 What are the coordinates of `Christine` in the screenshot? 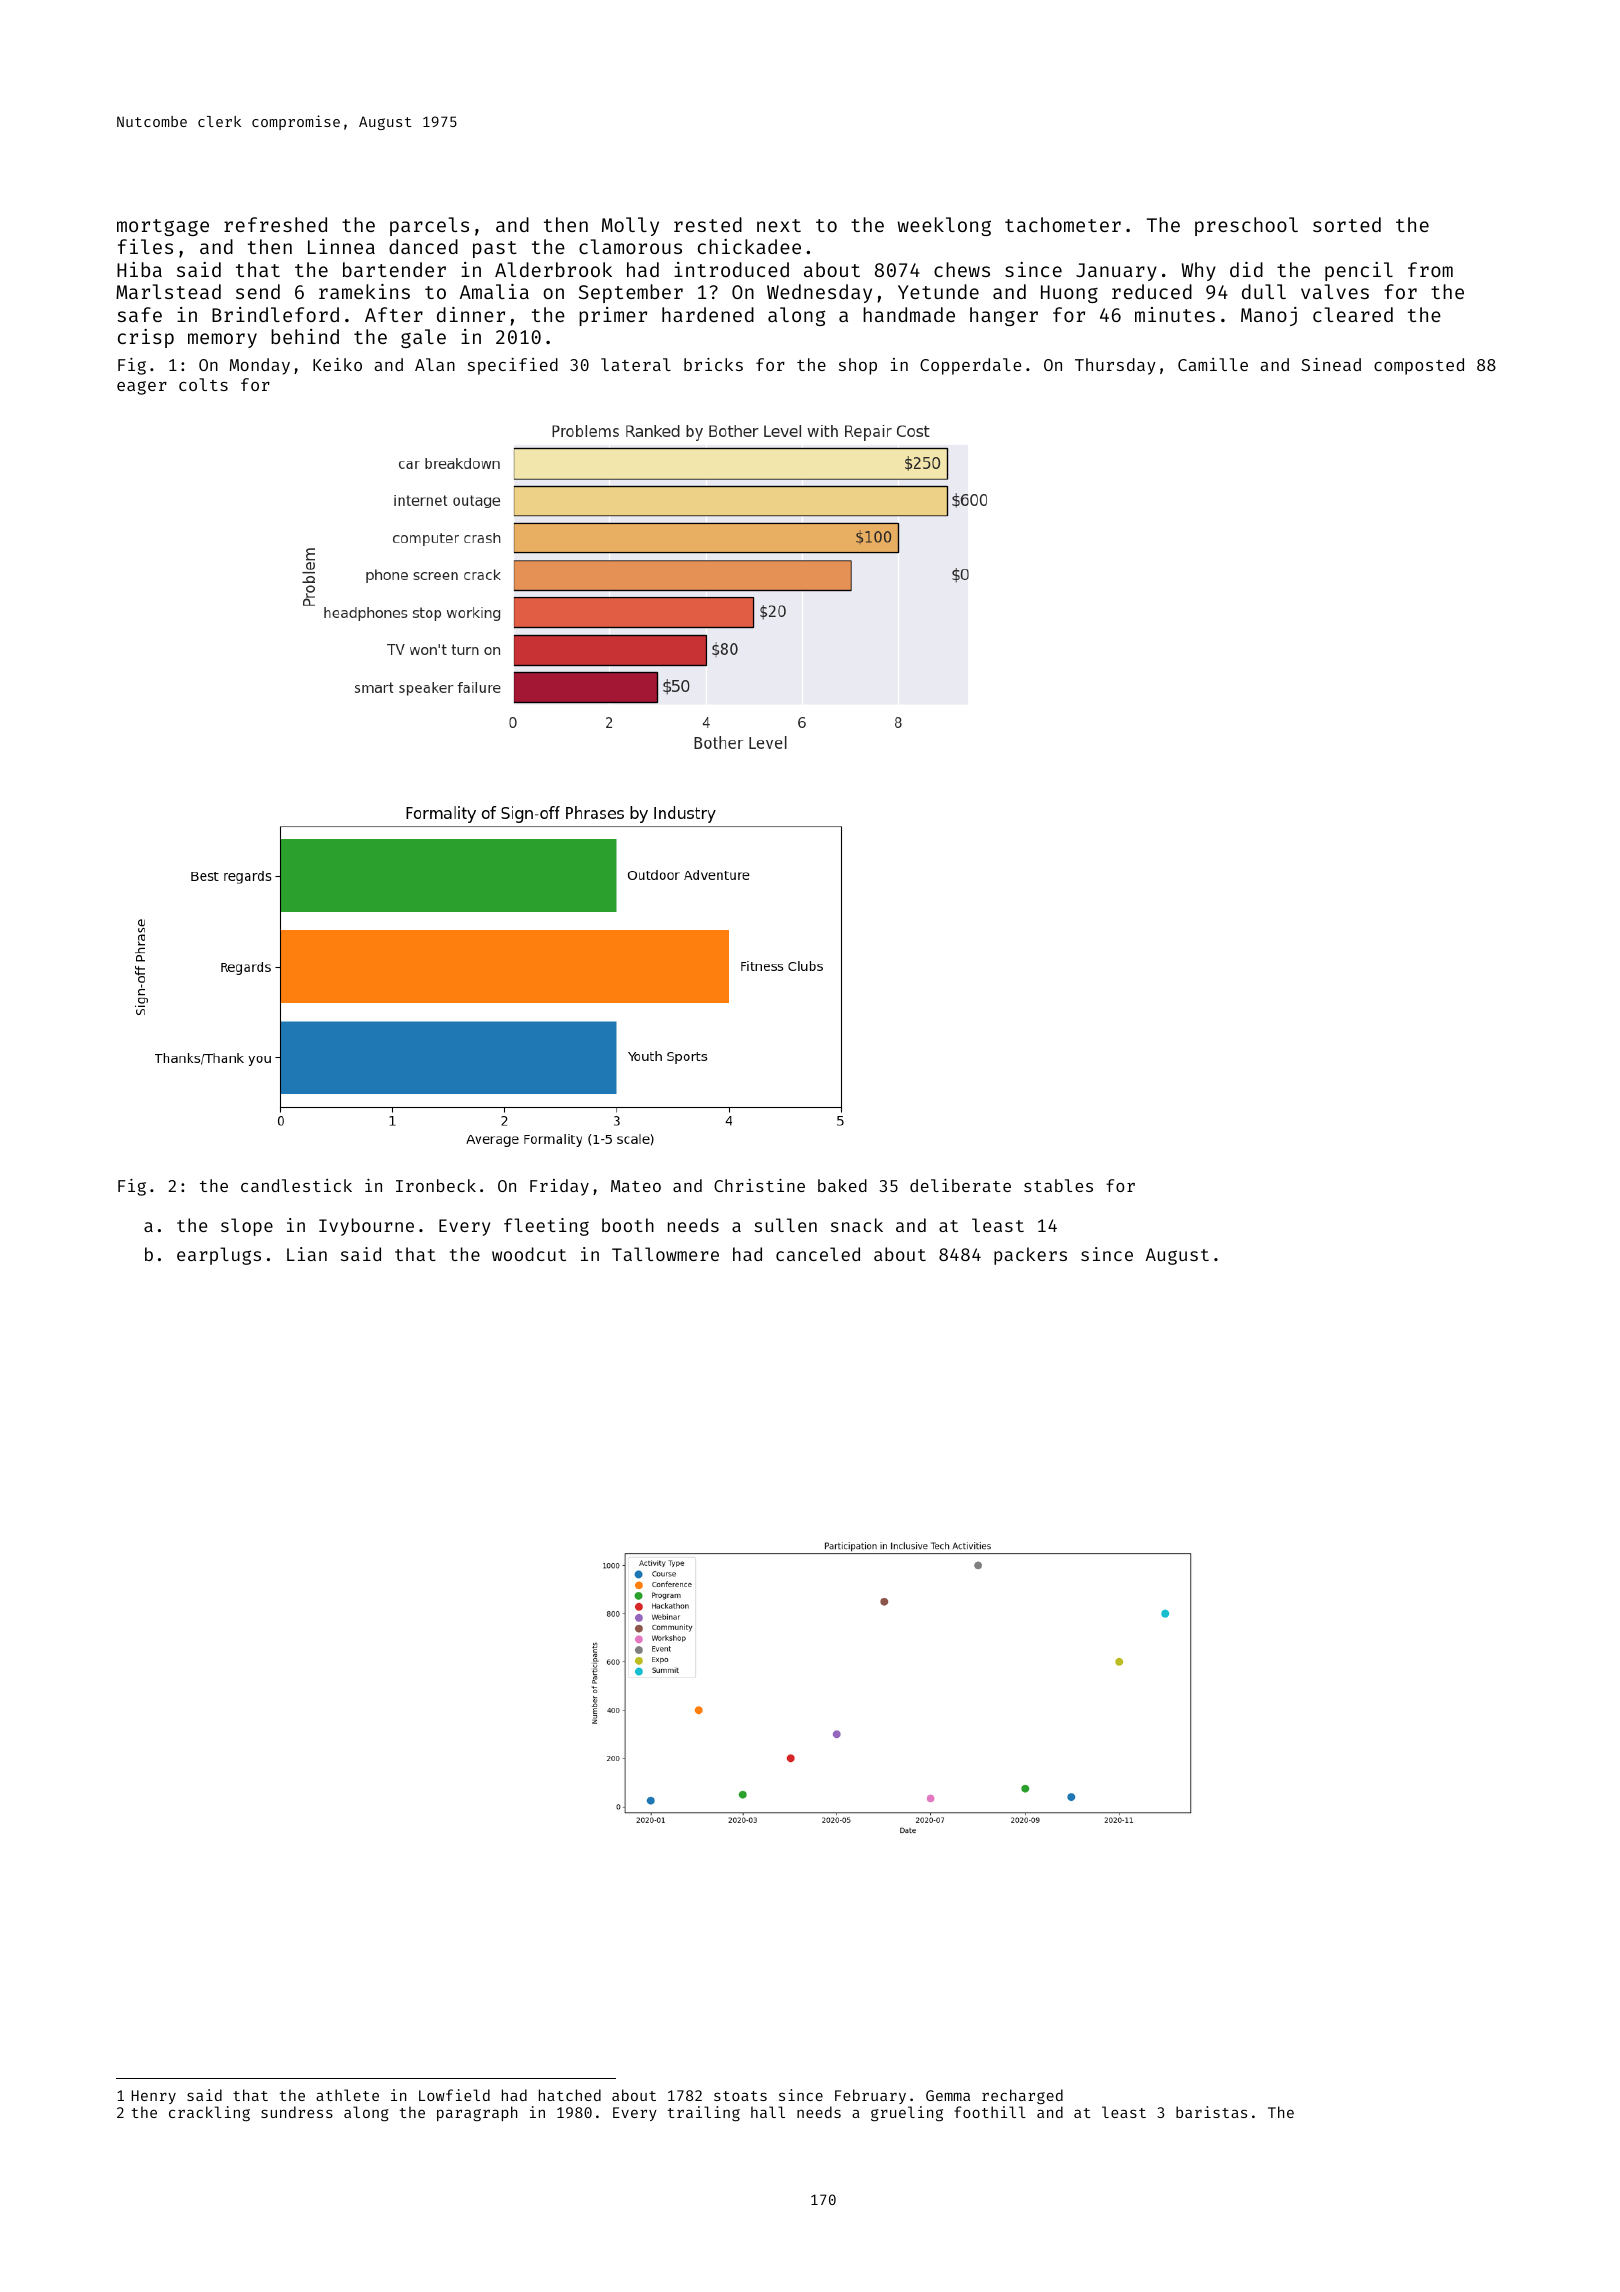 It's located at (759, 1185).
